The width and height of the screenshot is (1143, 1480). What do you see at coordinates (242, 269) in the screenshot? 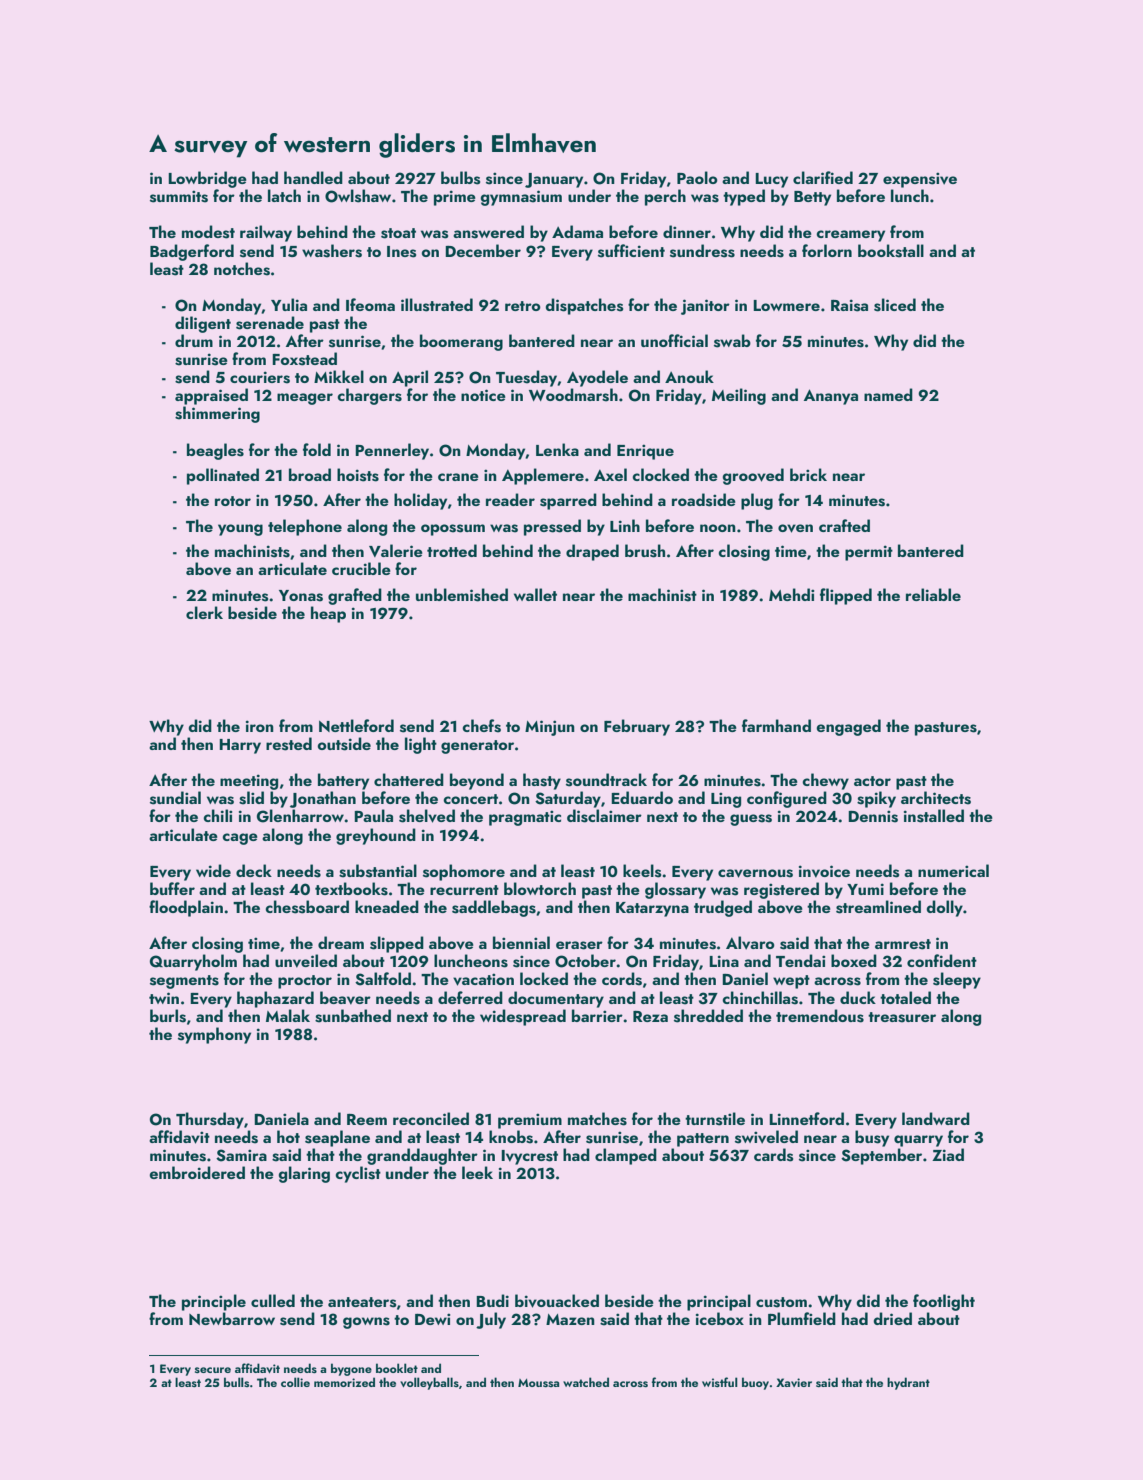
I see `notches` at bounding box center [242, 269].
